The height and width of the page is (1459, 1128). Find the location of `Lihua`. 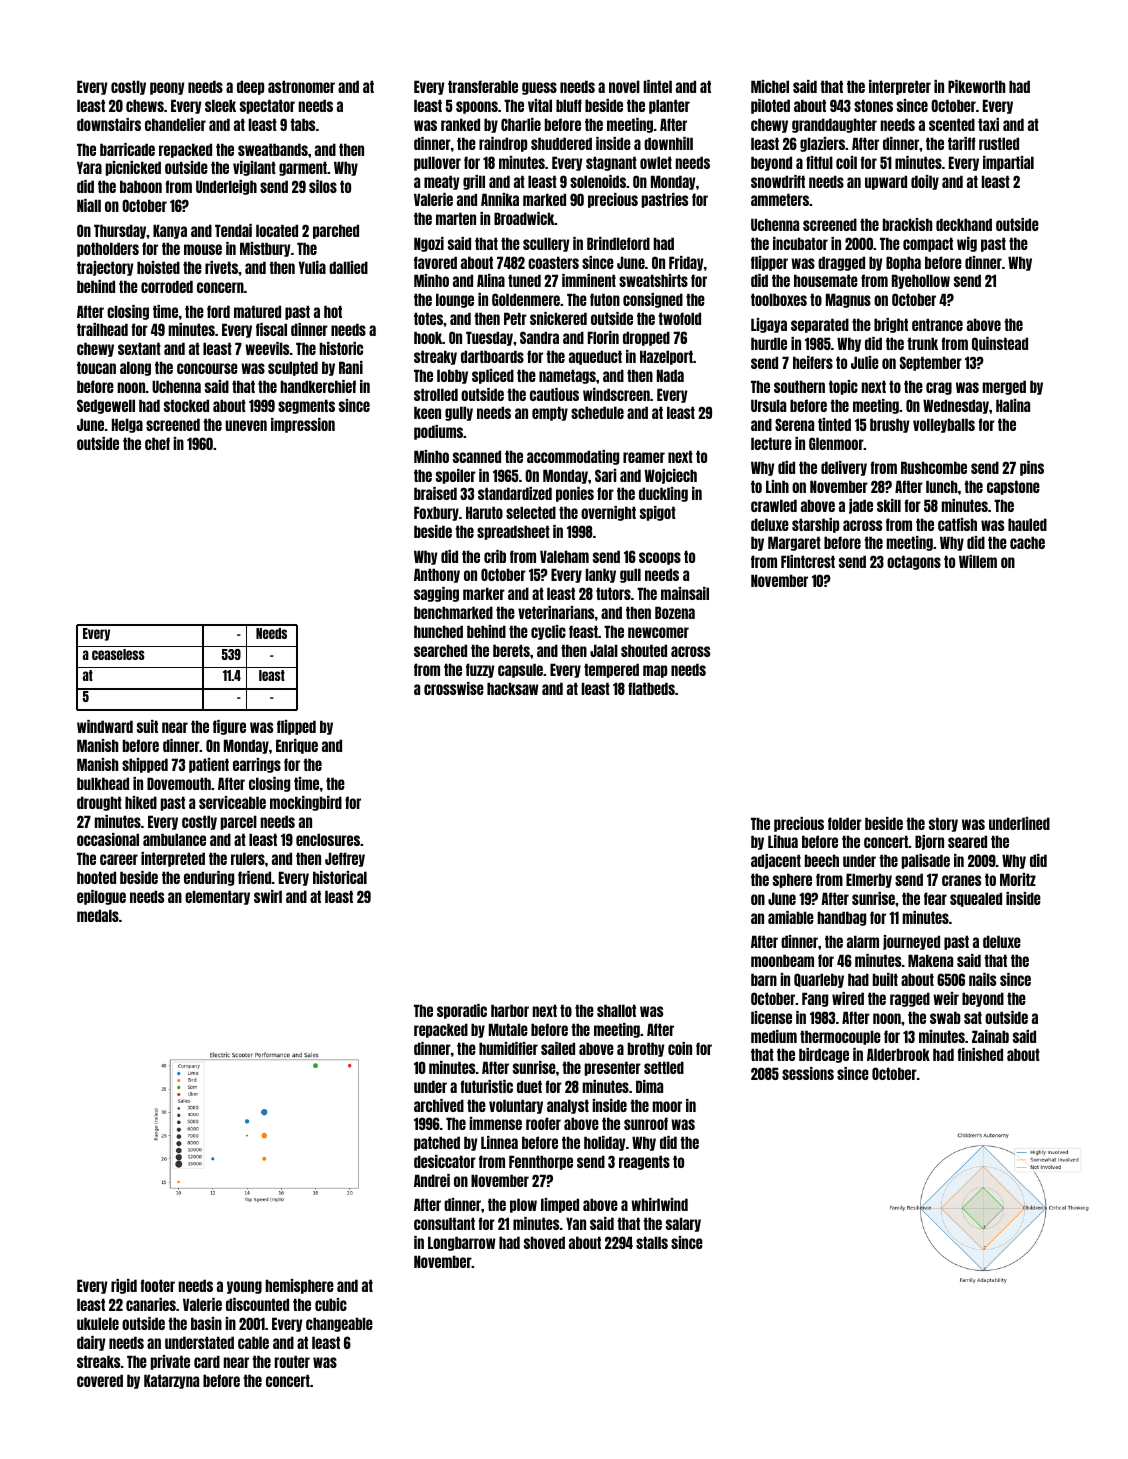

Lihua is located at coordinates (783, 841).
